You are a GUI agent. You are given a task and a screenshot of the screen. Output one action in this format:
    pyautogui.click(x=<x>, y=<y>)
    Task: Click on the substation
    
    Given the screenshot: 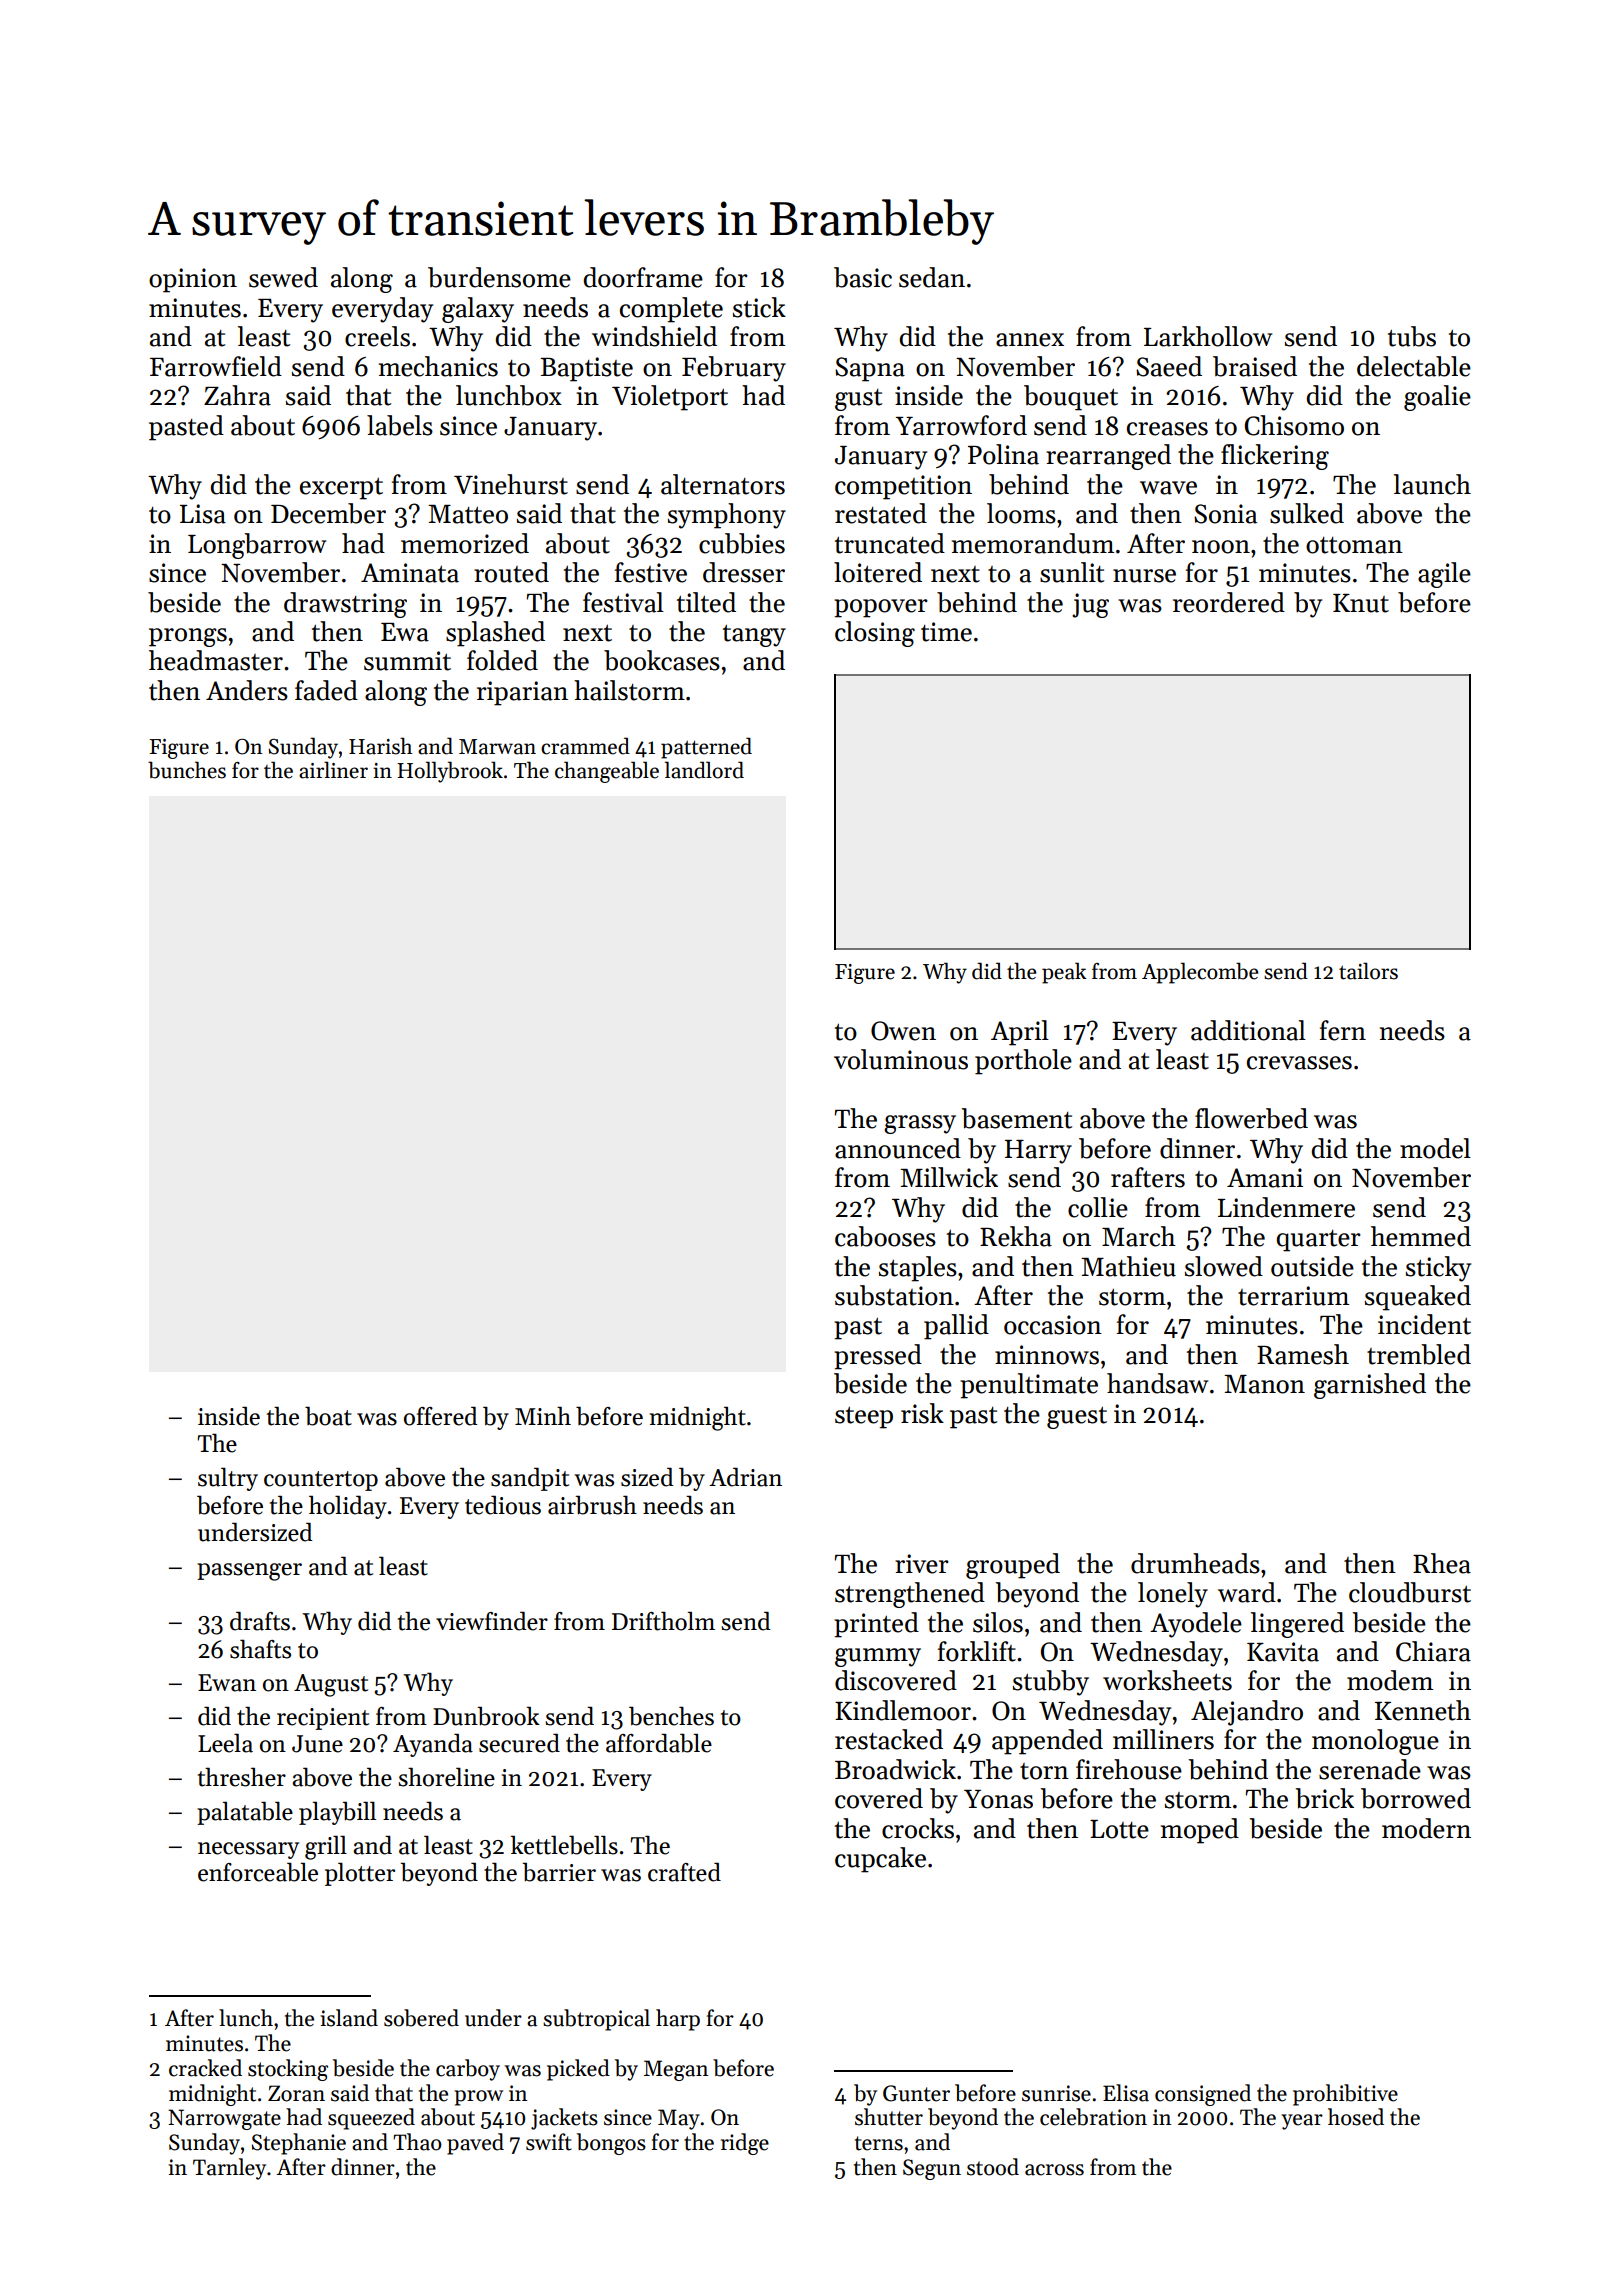 What is the action you would take?
    pyautogui.click(x=894, y=1295)
